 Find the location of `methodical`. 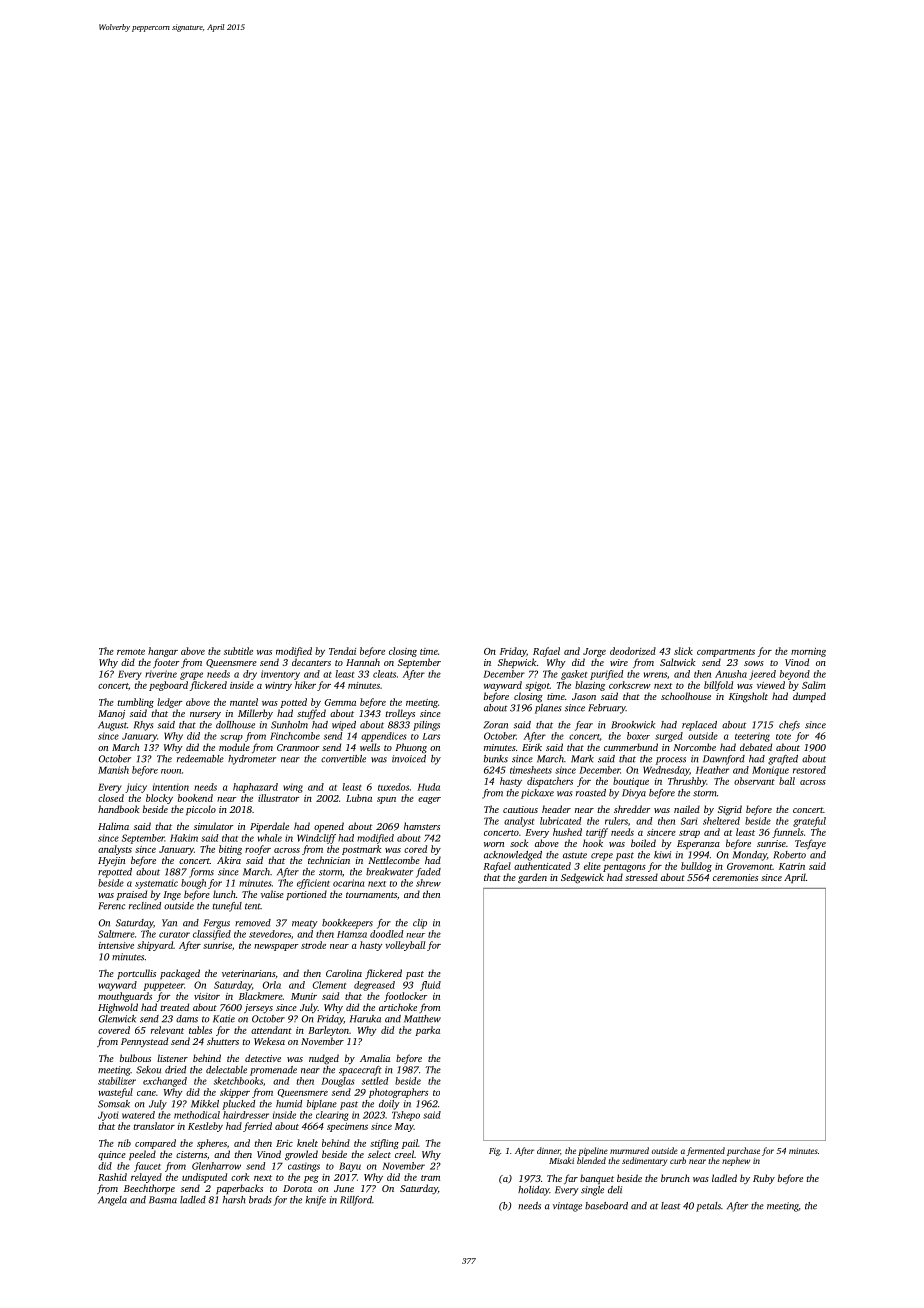

methodical is located at coordinates (197, 1115).
